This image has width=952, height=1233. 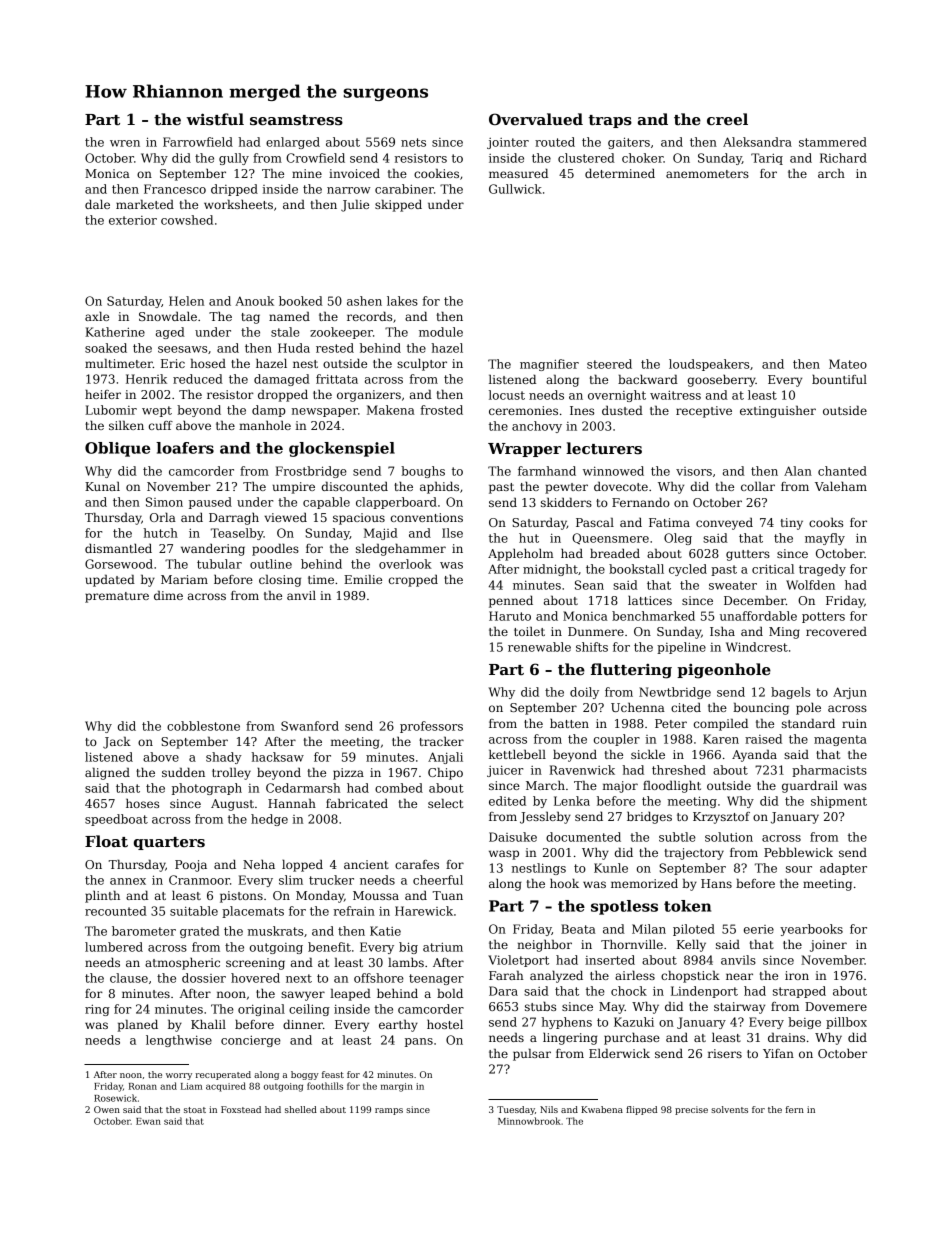 What do you see at coordinates (442, 410) in the image?
I see `frosted` at bounding box center [442, 410].
